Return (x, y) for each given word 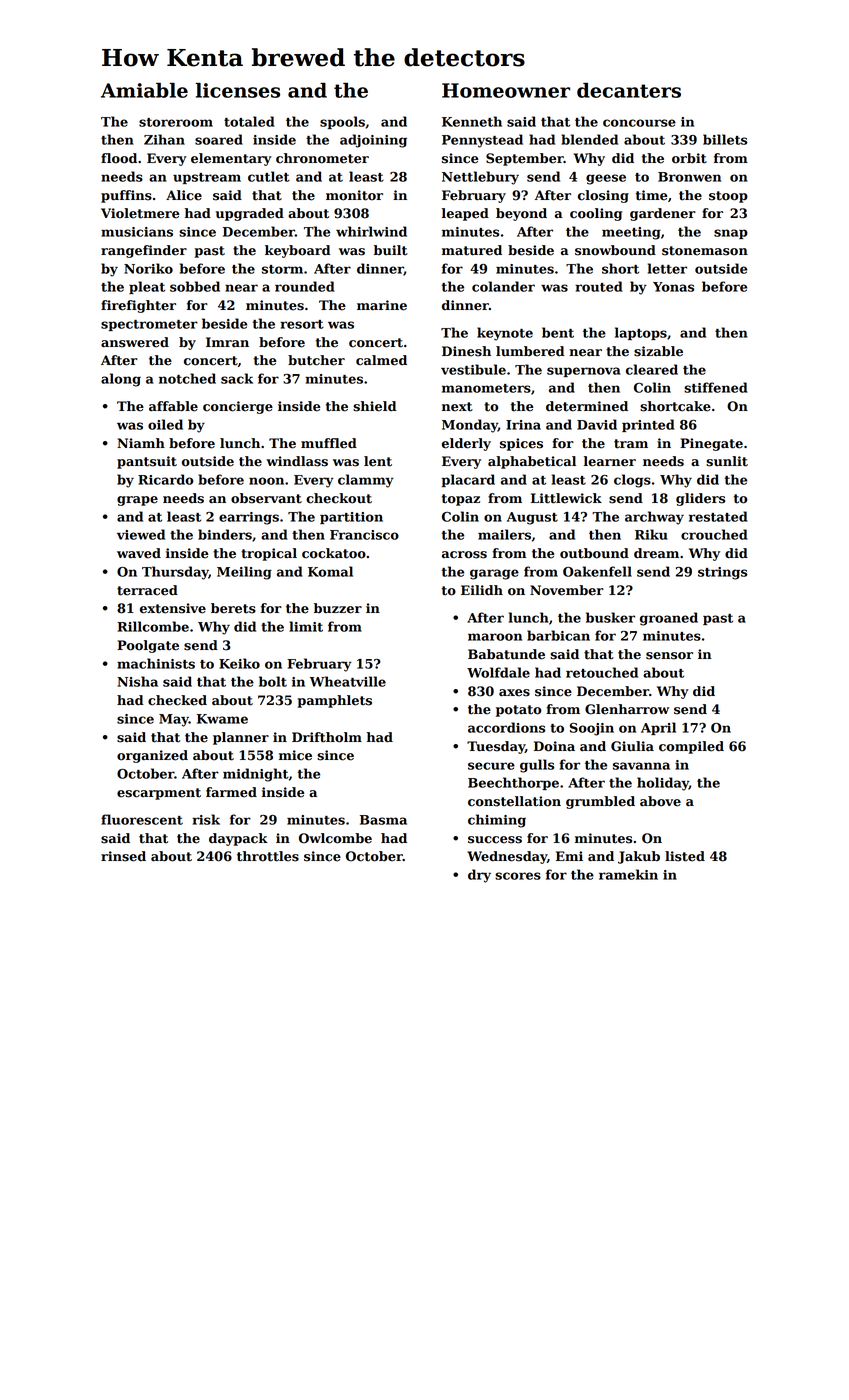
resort (302, 324)
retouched (602, 672)
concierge (238, 407)
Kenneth (472, 121)
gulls (537, 766)
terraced (147, 590)
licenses (238, 90)
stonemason (705, 251)
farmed (231, 792)
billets (725, 139)
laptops (641, 333)
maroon (495, 637)
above (660, 801)
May (174, 720)
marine (382, 305)
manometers (486, 388)
